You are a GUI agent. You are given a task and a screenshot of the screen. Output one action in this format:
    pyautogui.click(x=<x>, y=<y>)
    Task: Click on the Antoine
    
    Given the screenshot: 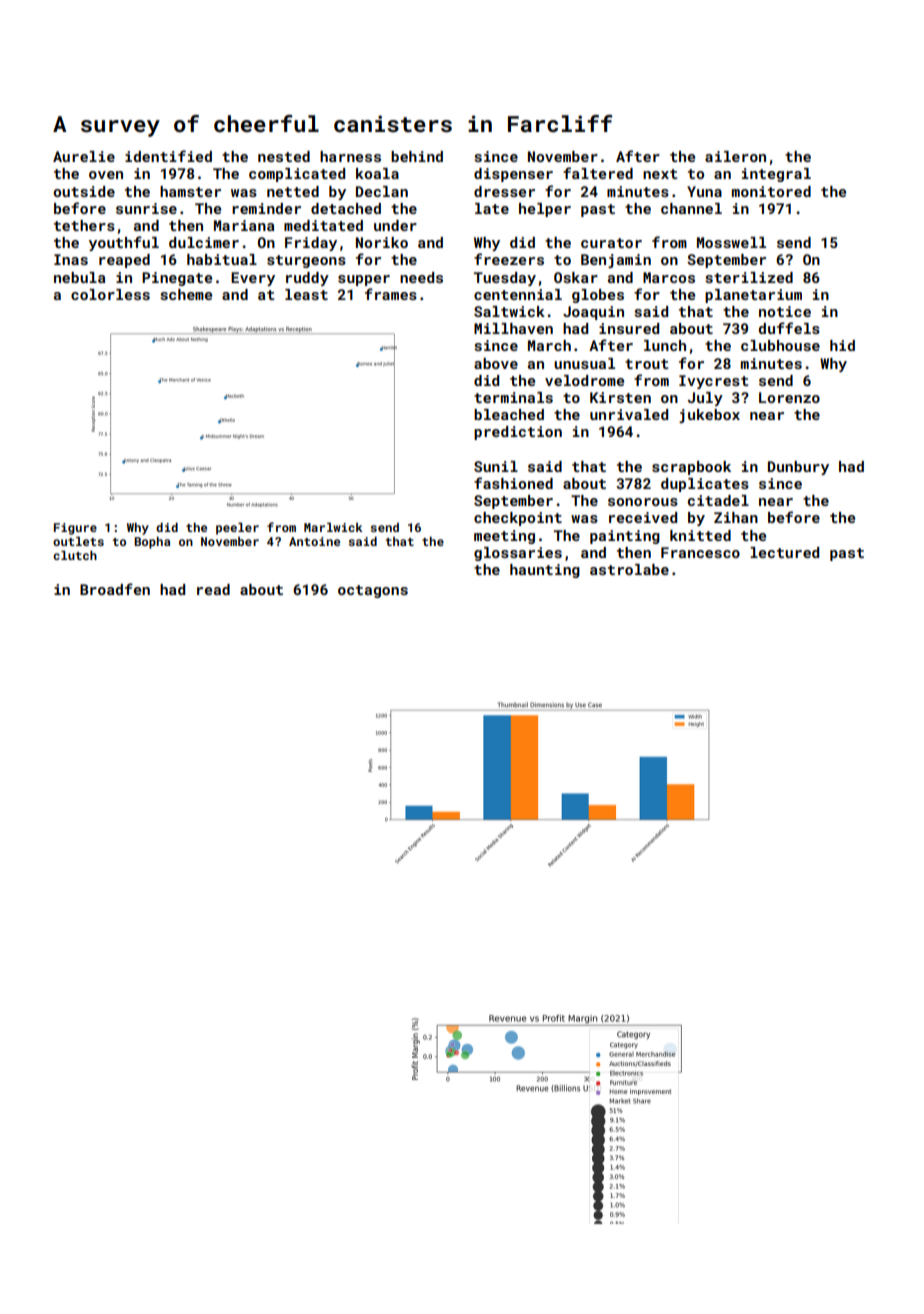 What is the action you would take?
    pyautogui.click(x=314, y=541)
